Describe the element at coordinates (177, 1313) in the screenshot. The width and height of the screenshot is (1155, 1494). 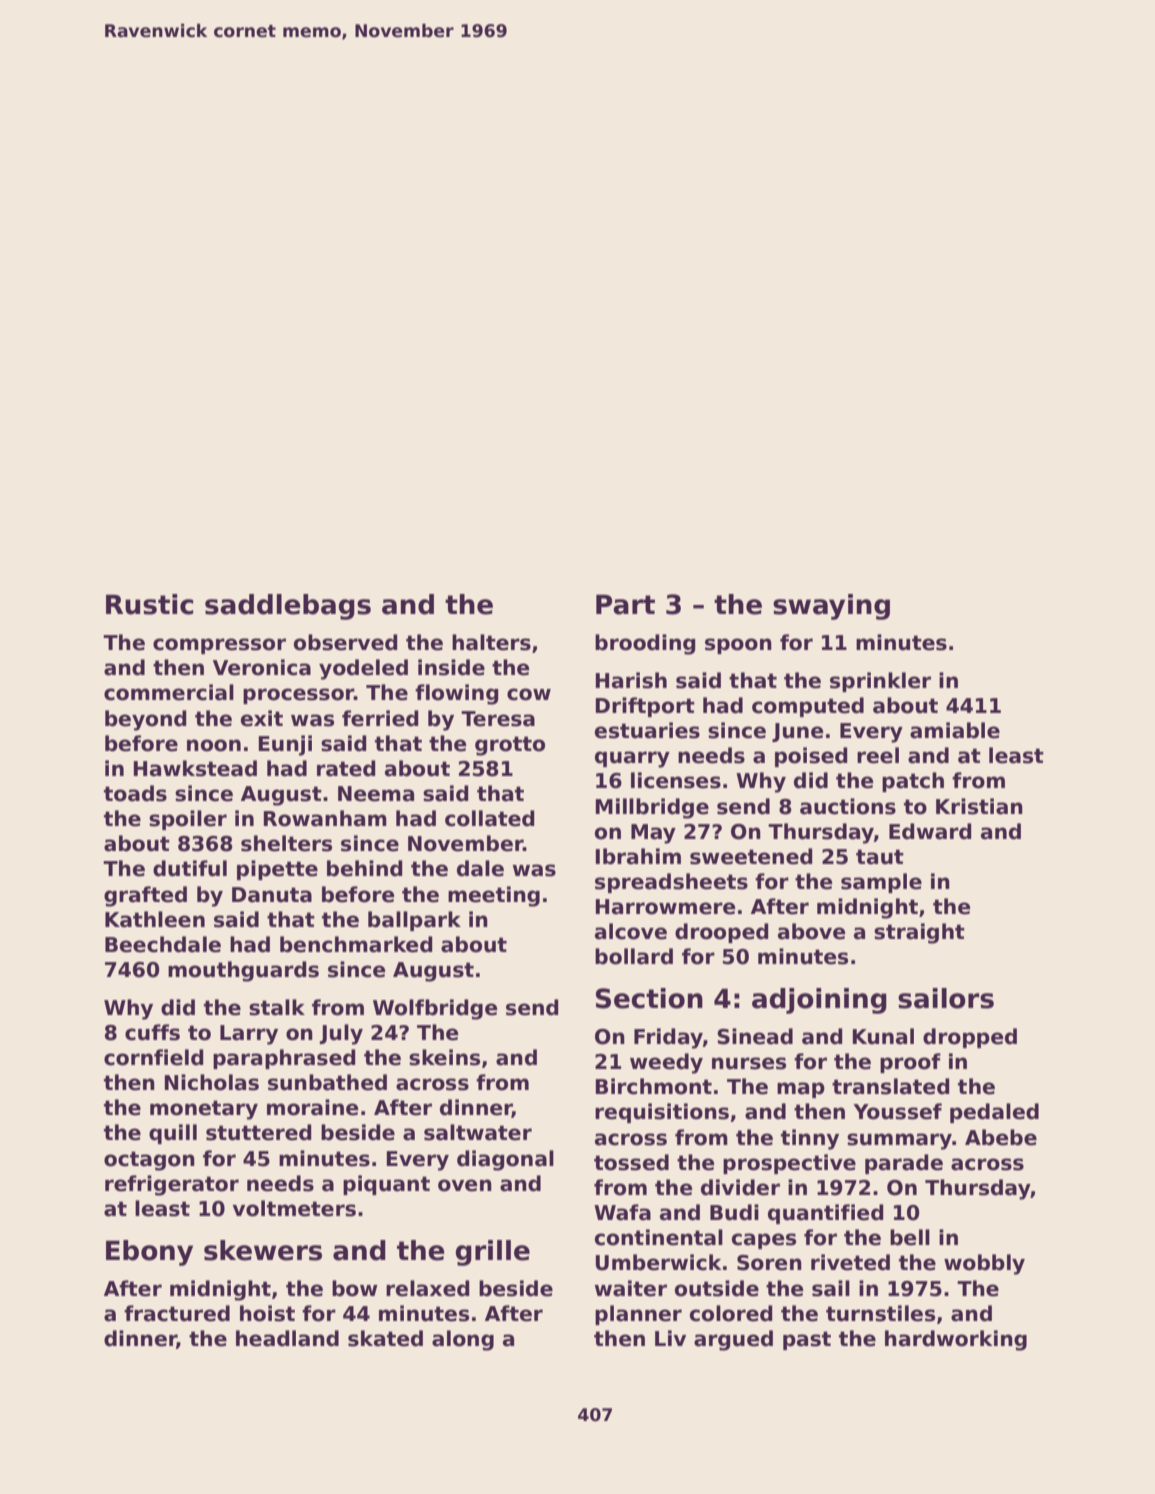
I see `fractured` at that location.
